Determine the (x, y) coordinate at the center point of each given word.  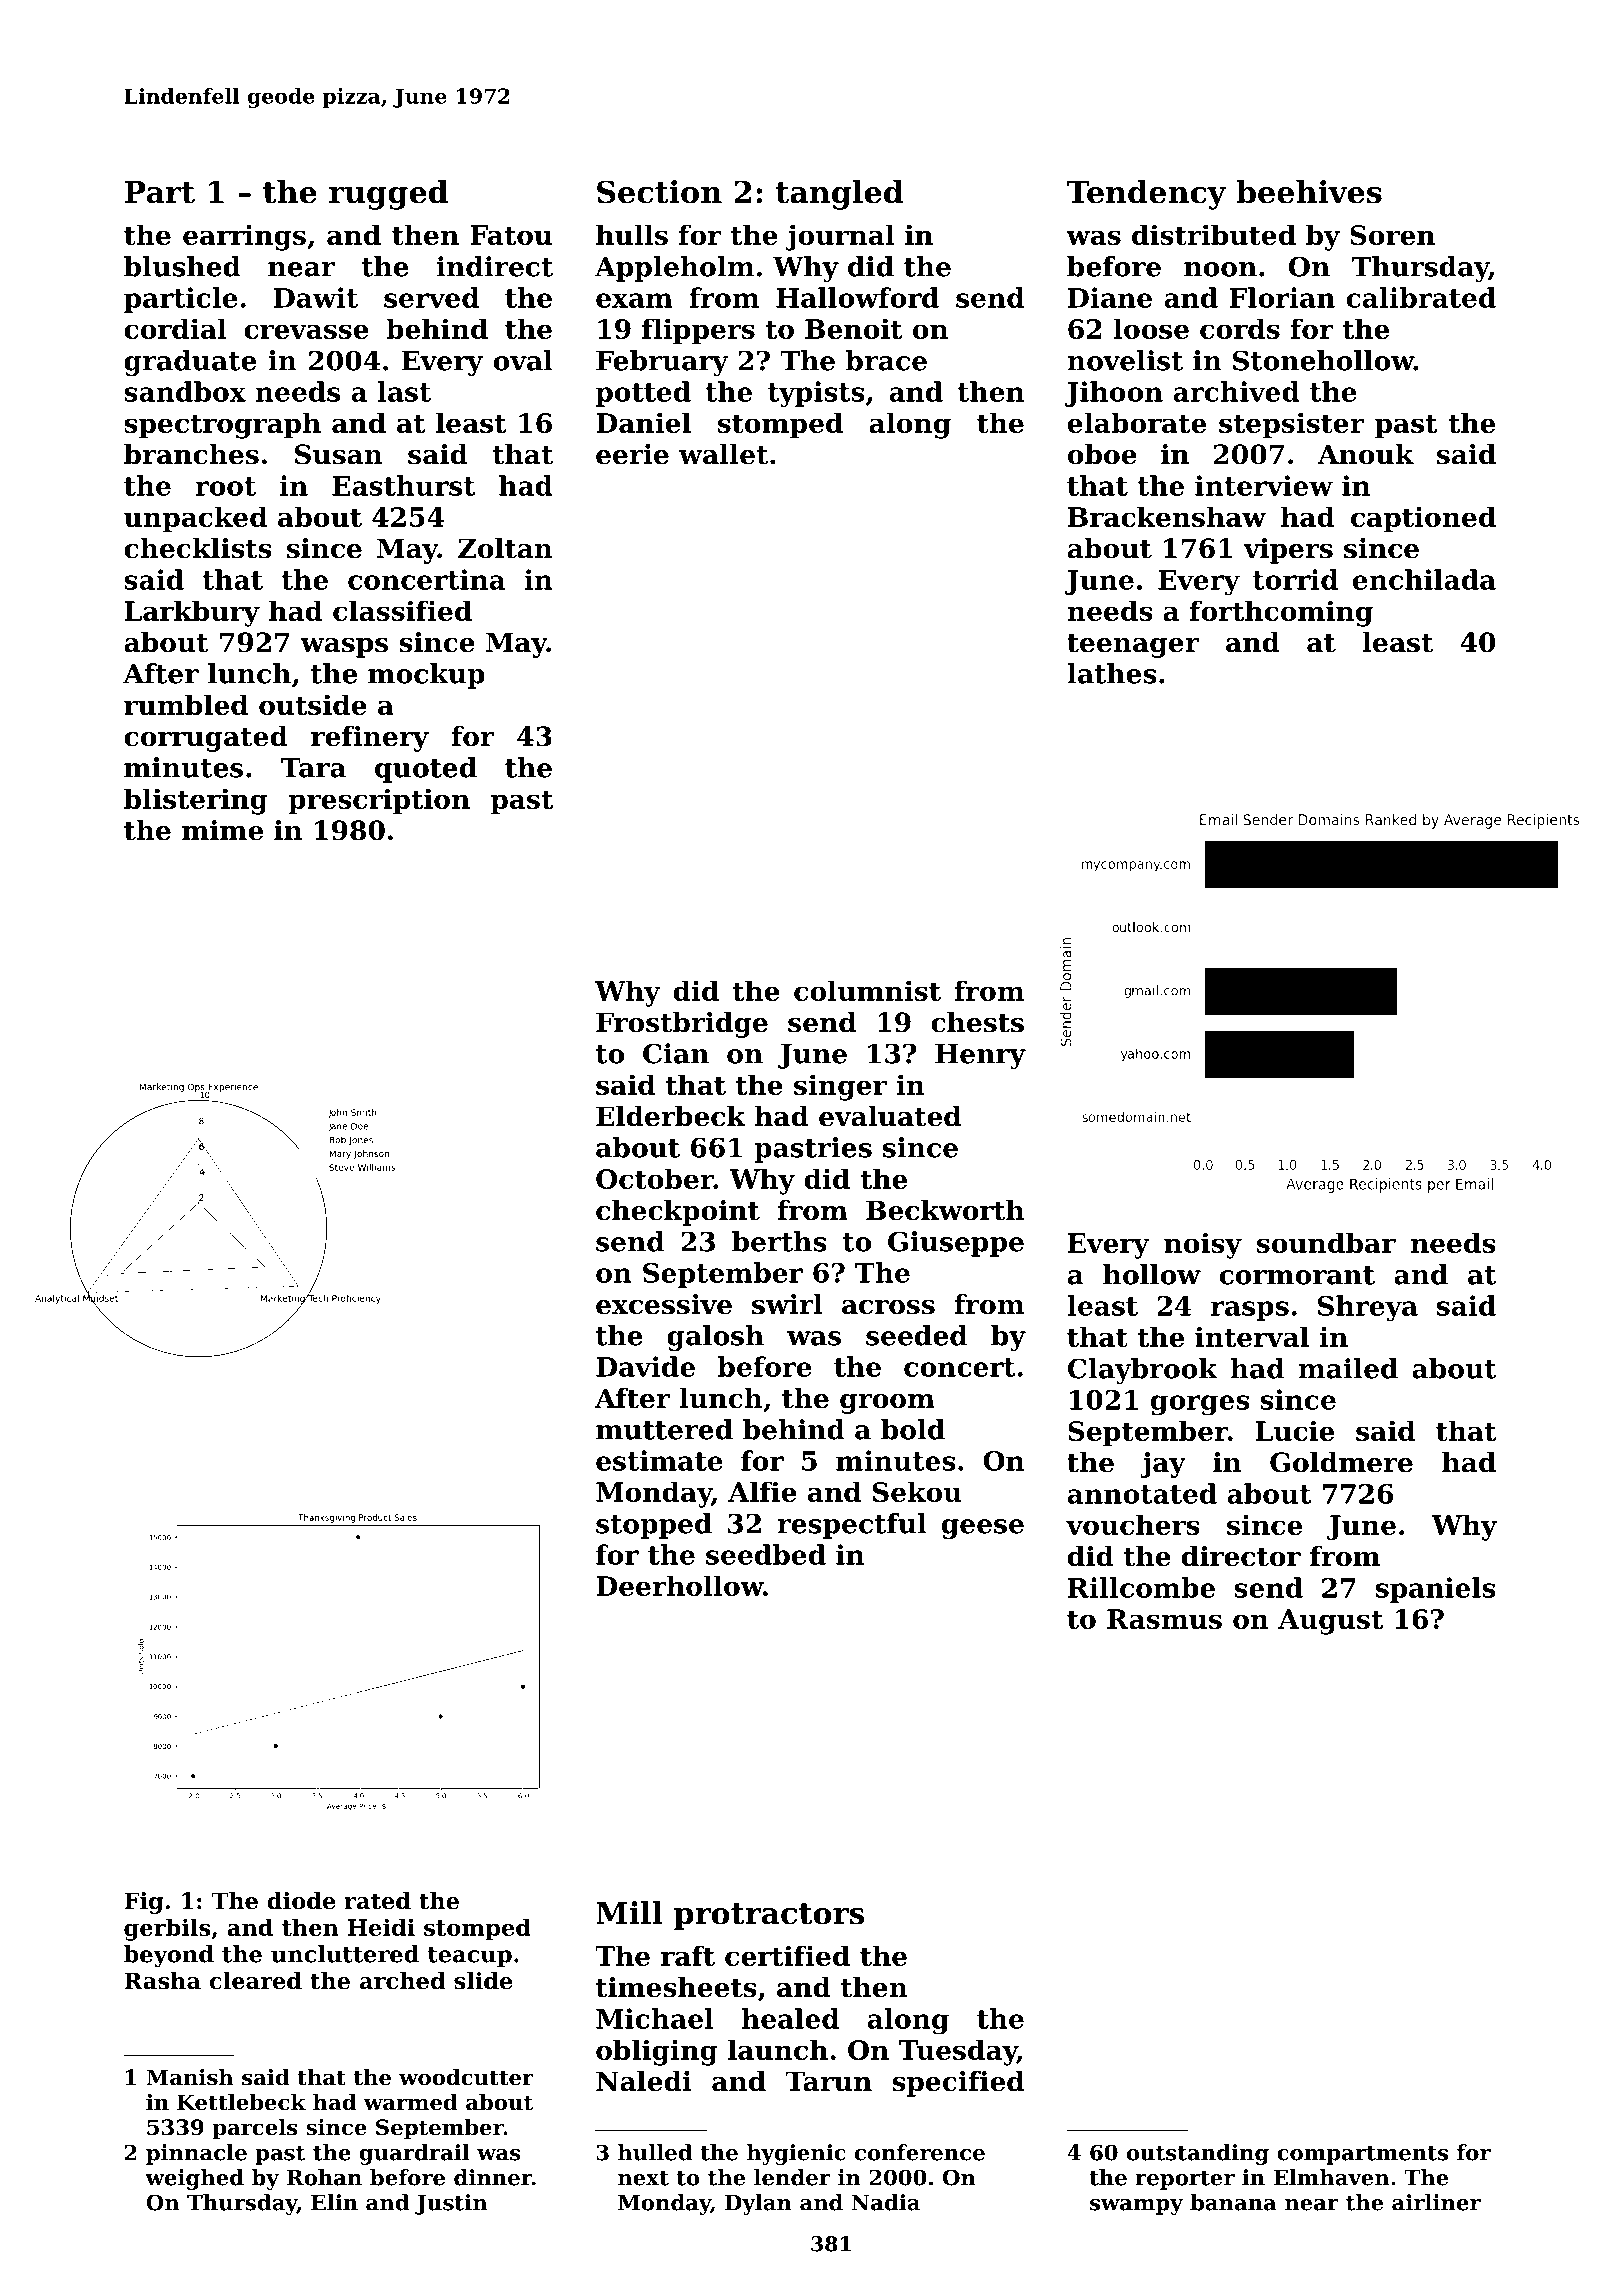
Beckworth (945, 1210)
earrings (244, 237)
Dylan (758, 2204)
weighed (194, 2179)
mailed (1348, 1368)
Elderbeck (671, 1116)
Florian (1282, 297)
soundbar (1326, 1242)
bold (913, 1429)
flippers (698, 331)
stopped (654, 1526)
